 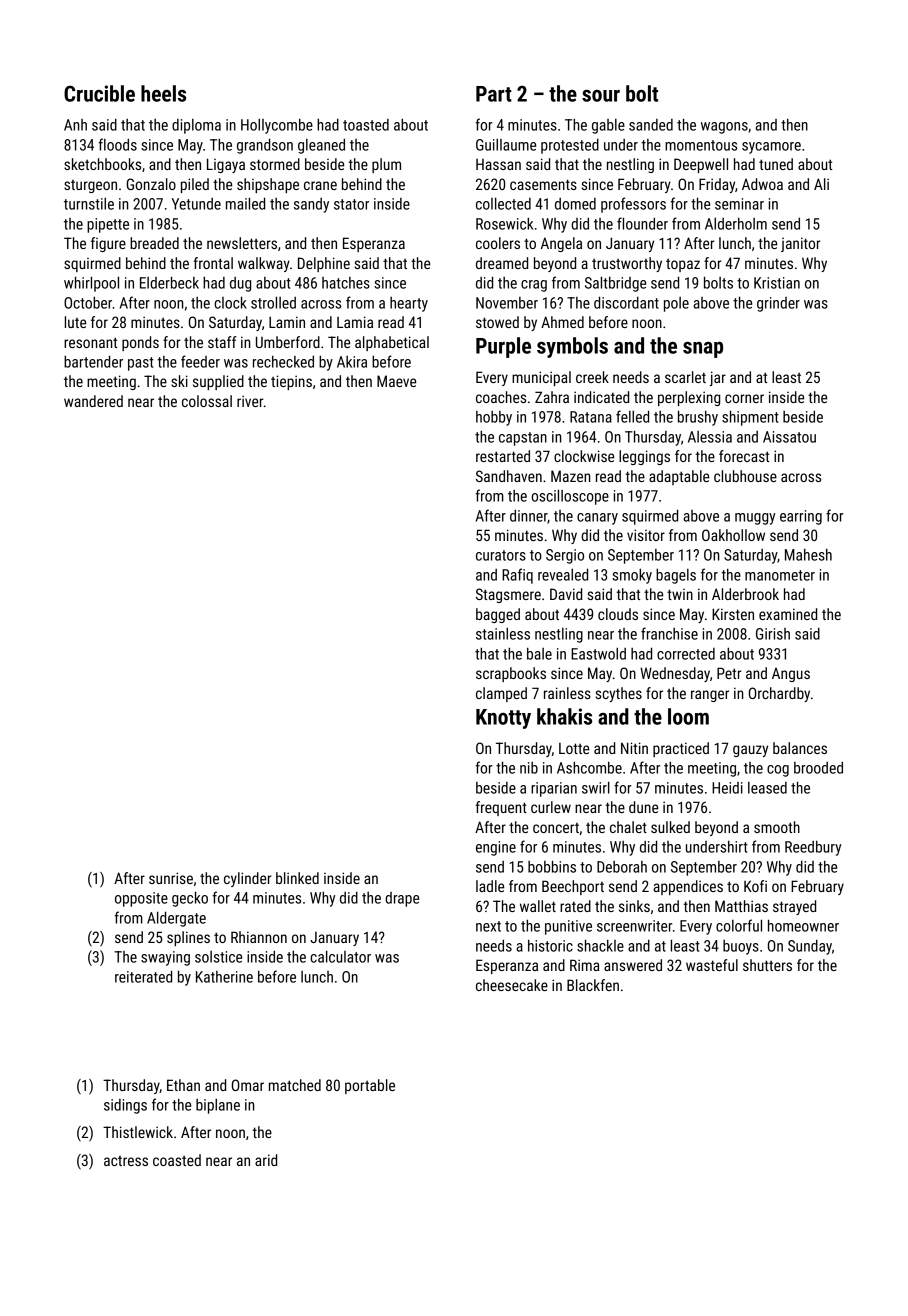 What do you see at coordinates (733, 614) in the screenshot?
I see `Kirsten` at bounding box center [733, 614].
